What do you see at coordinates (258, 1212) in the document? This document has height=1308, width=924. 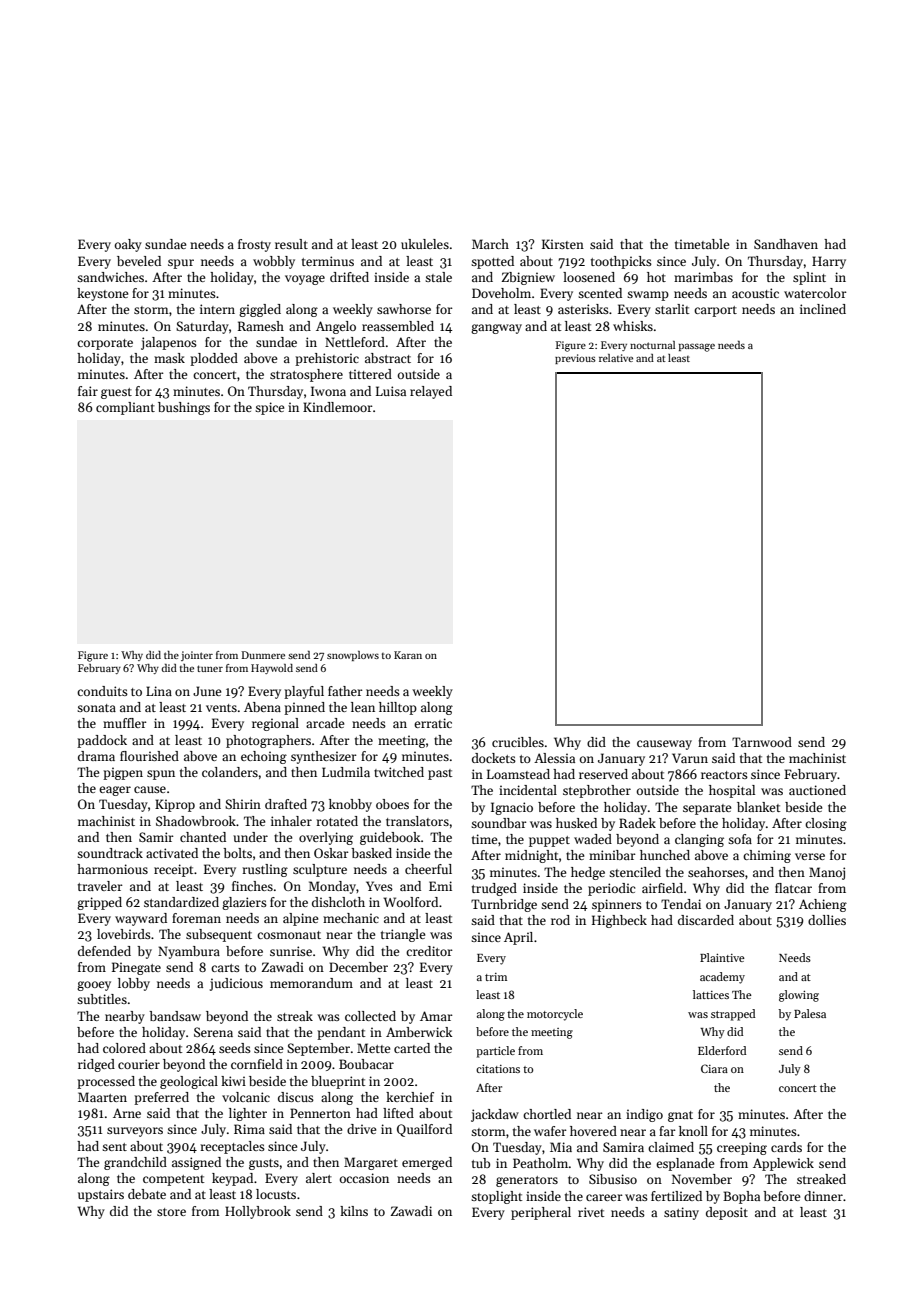 I see `Hollybrook` at bounding box center [258, 1212].
